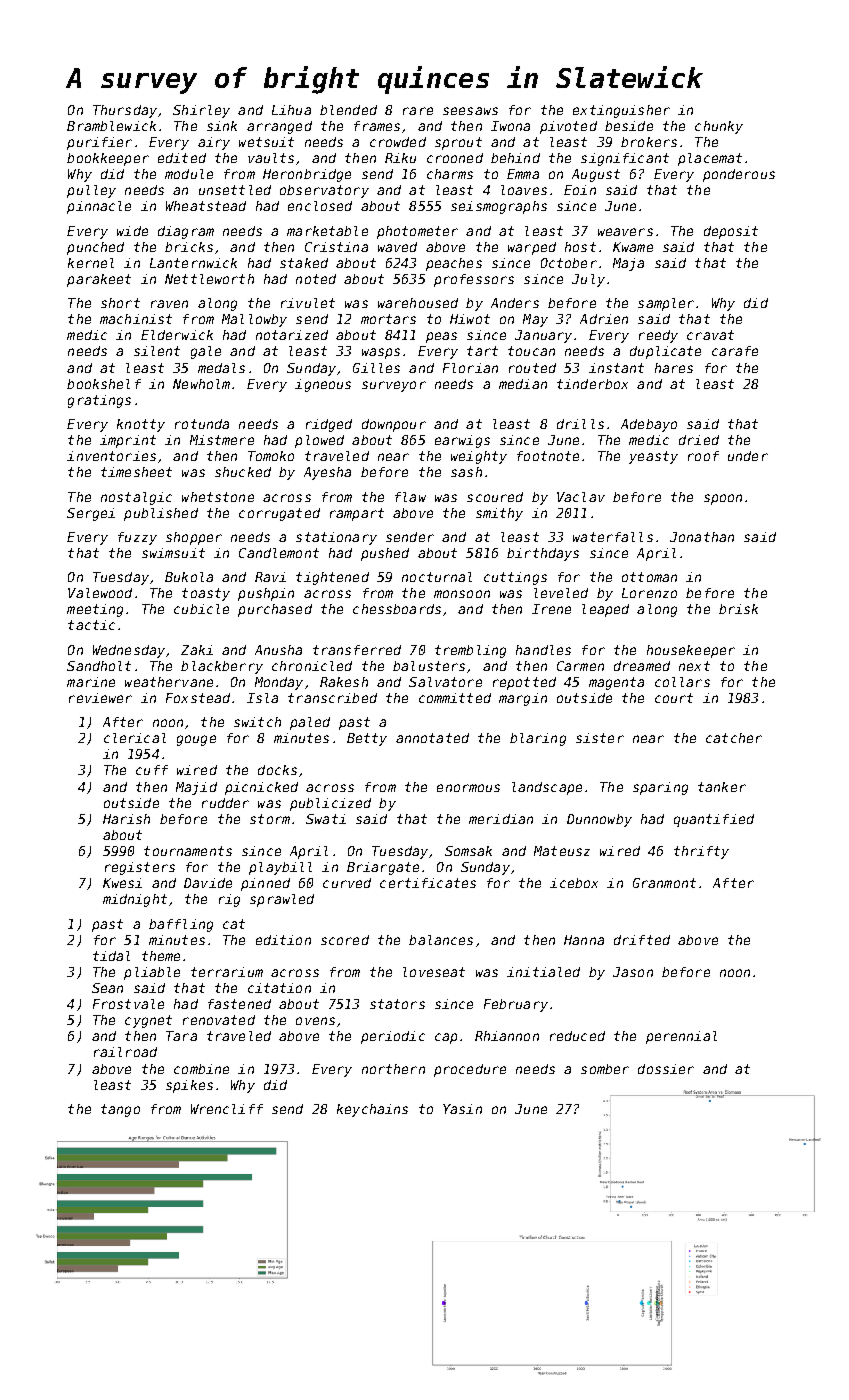  I want to click on Somsak, so click(468, 851).
